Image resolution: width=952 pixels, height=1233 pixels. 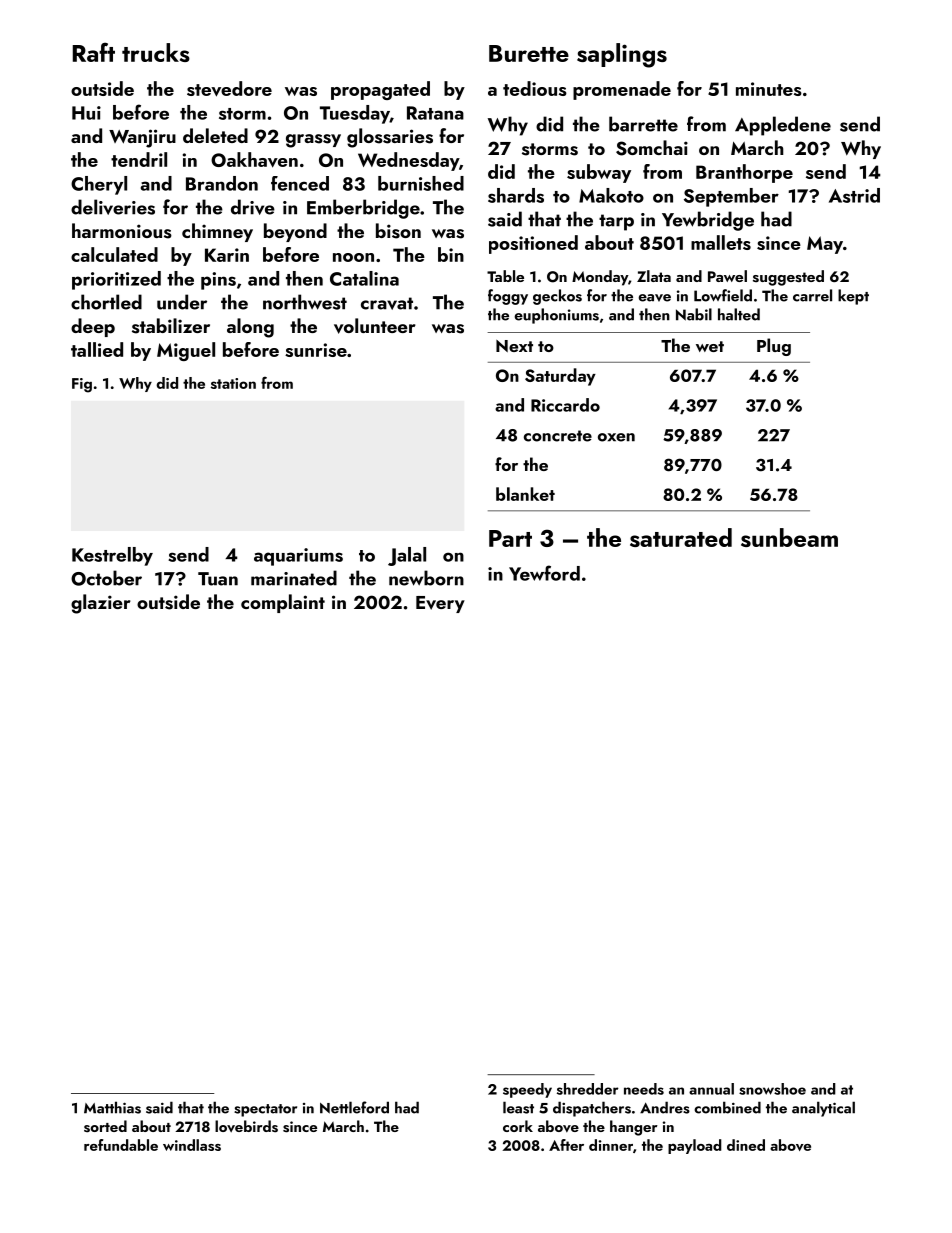 I want to click on Every, so click(x=440, y=604).
